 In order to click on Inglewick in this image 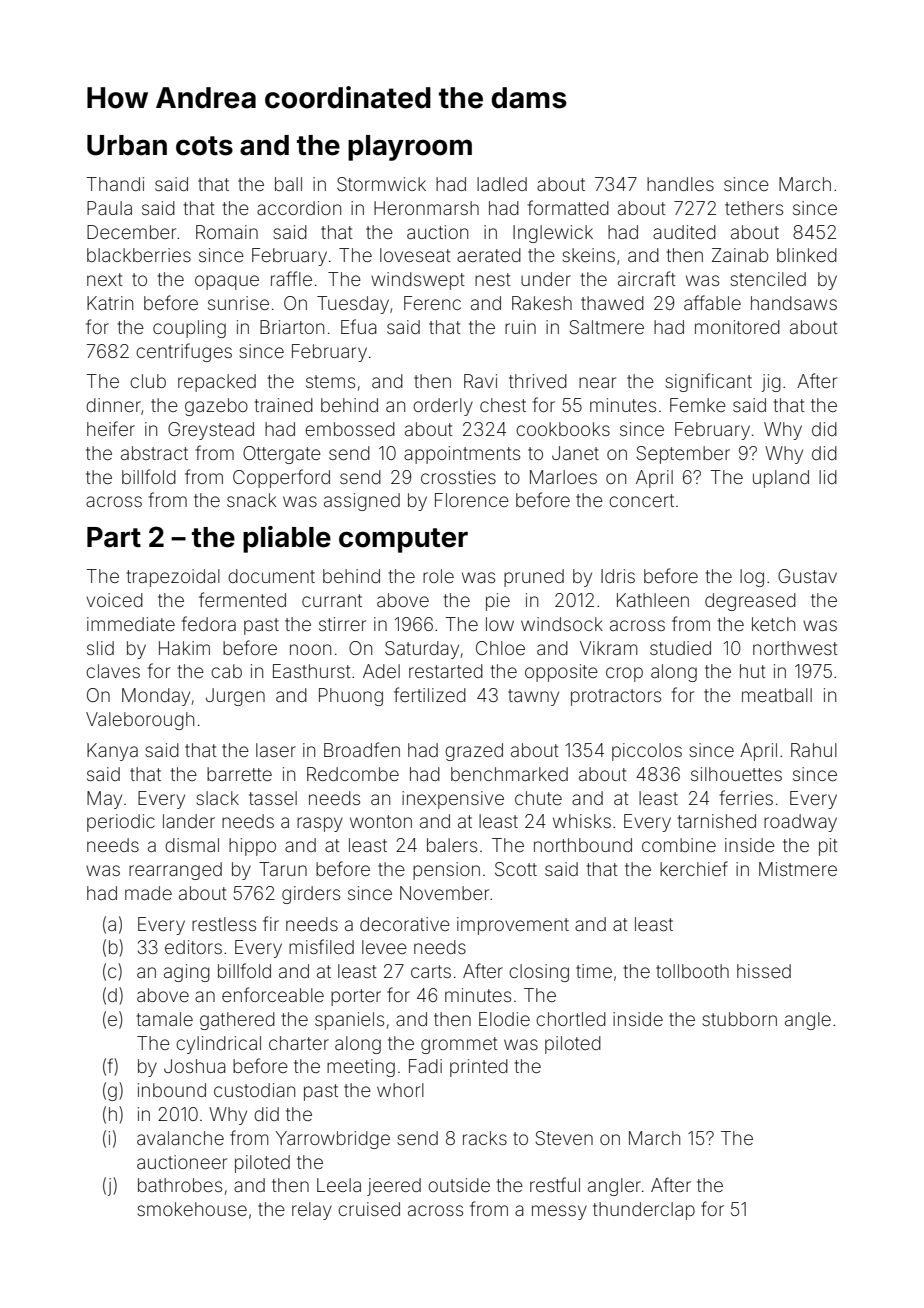, I will do `click(553, 234)`.
